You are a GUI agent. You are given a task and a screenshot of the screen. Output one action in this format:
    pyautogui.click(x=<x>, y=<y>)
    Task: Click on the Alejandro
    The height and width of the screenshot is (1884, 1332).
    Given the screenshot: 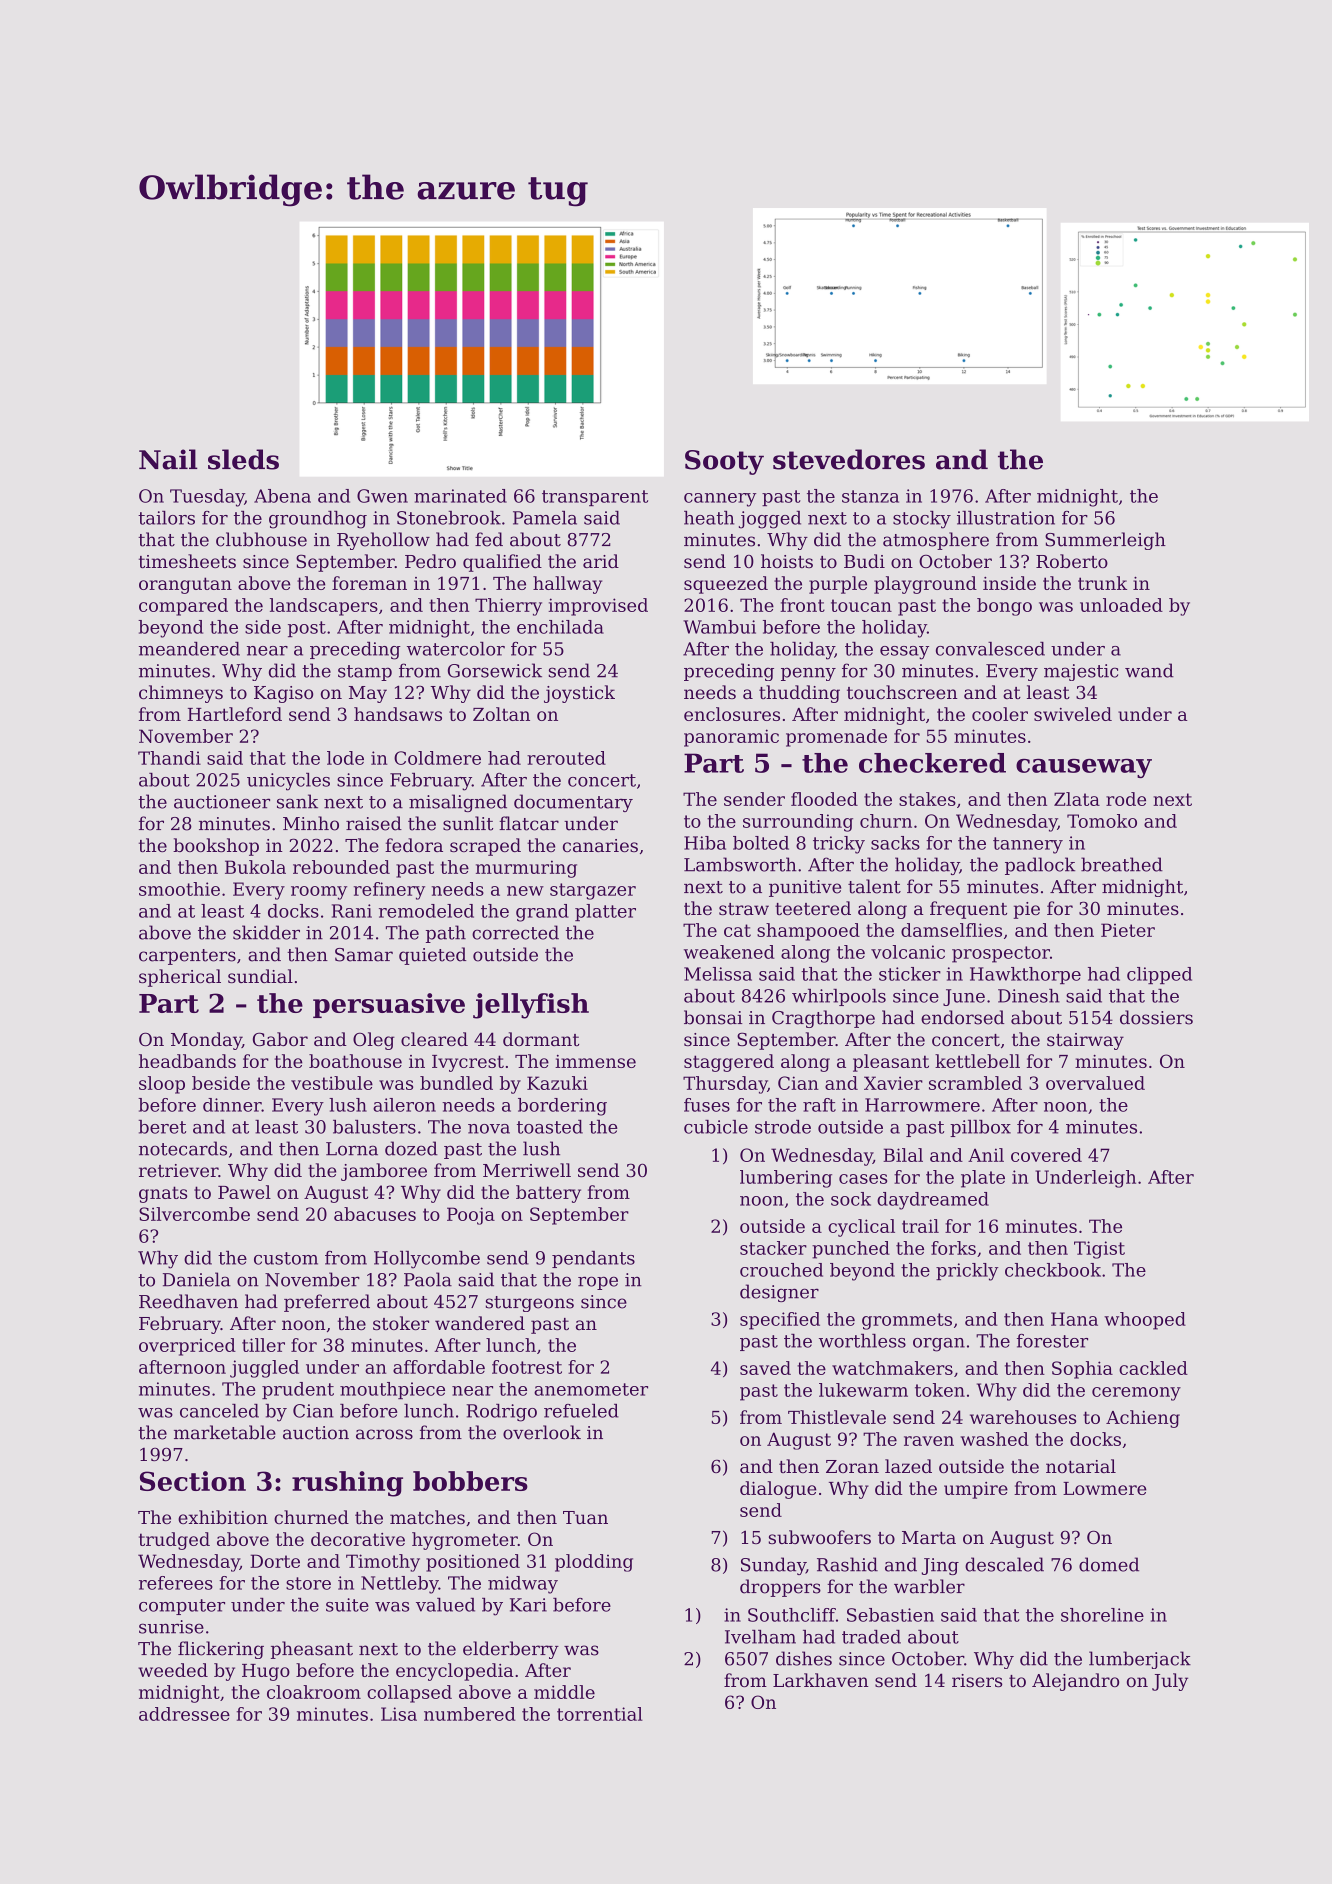 What is the action you would take?
    pyautogui.click(x=1075, y=1682)
